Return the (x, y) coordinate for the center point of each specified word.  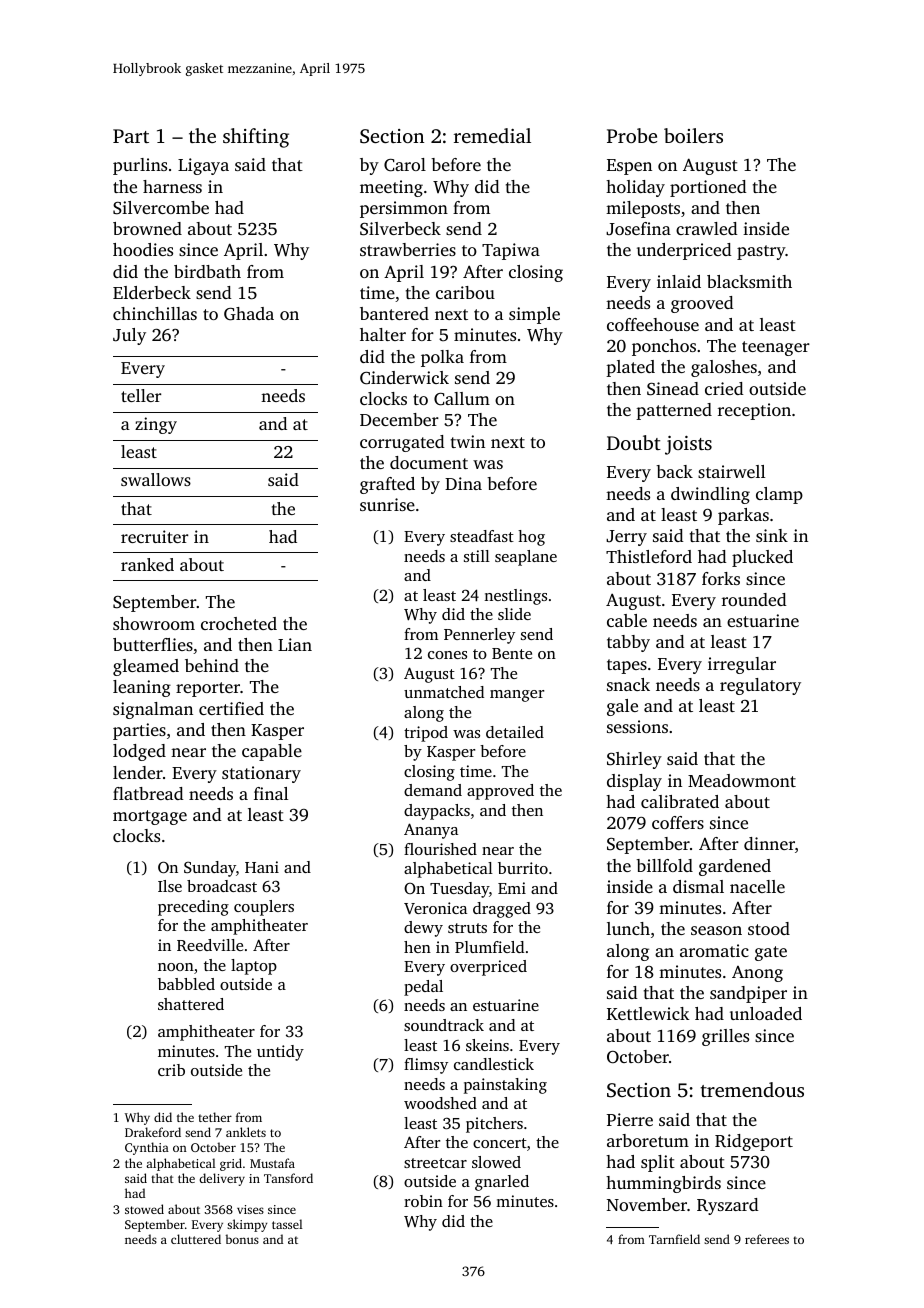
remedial (492, 135)
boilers (693, 135)
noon (176, 967)
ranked (147, 564)
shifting (256, 138)
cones (447, 655)
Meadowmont (742, 780)
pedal (423, 988)
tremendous (752, 1089)
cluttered (196, 1239)
